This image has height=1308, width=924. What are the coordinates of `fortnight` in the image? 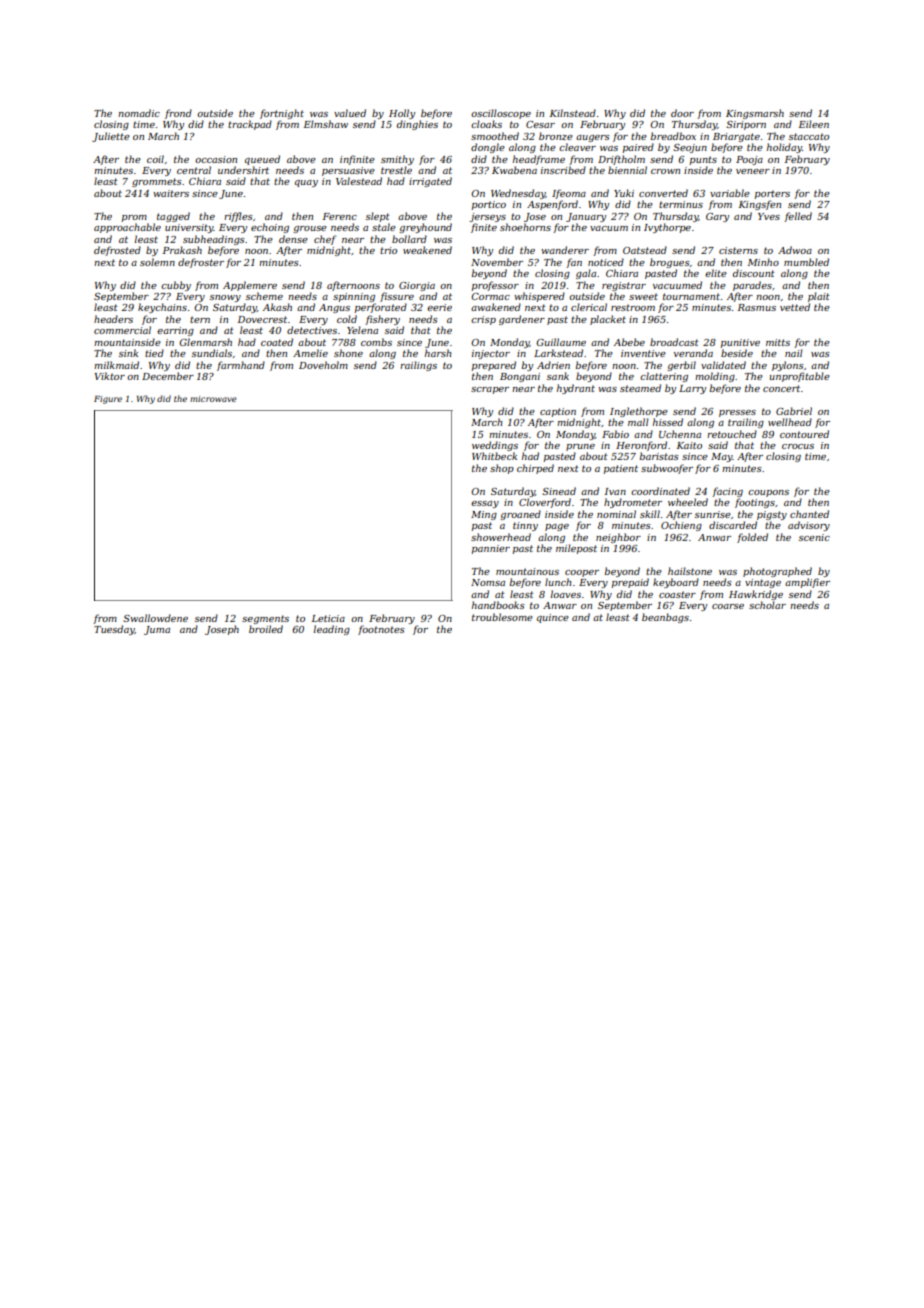 It's located at (282, 114).
